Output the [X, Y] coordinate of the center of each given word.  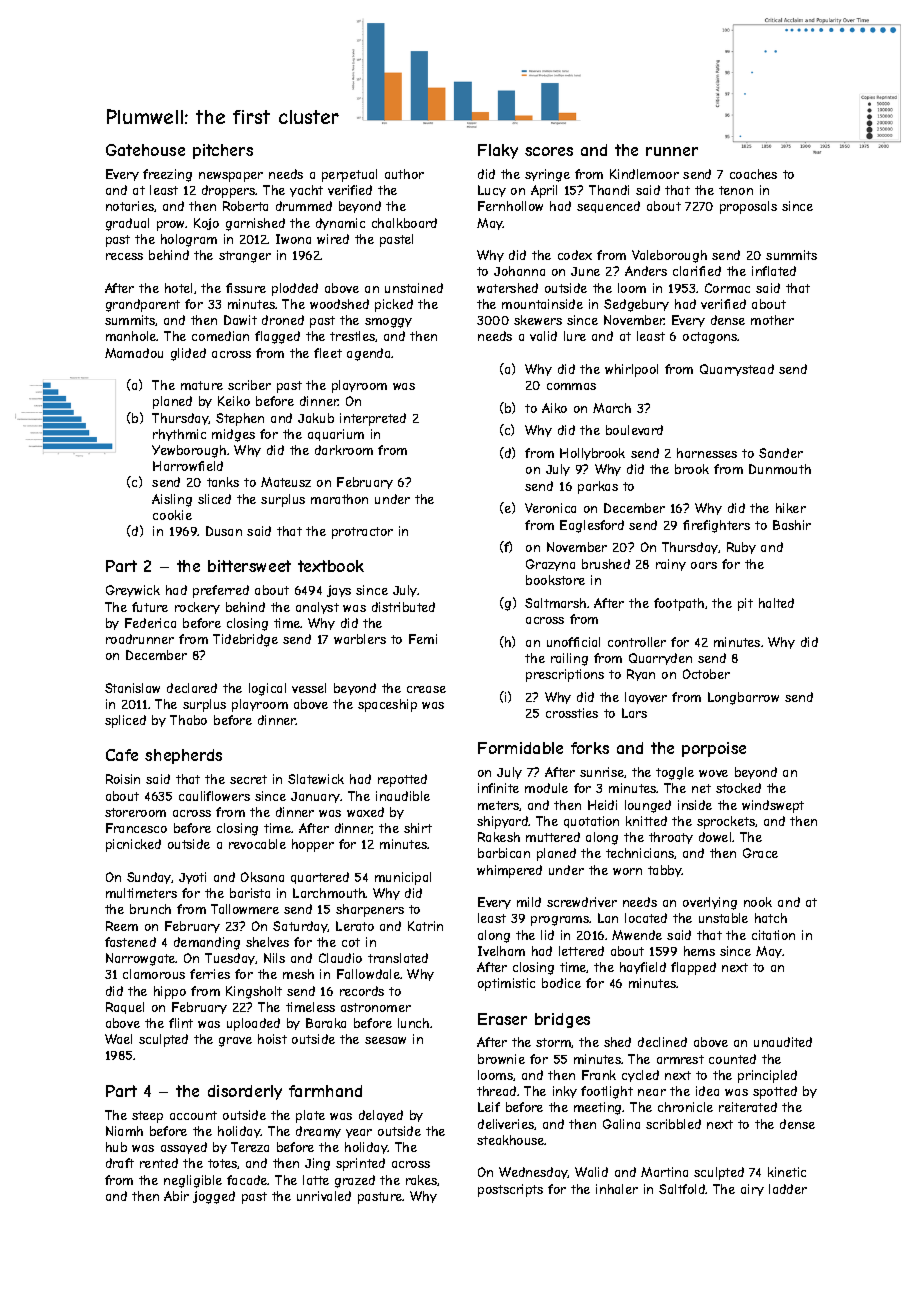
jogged [214, 1197]
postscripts [510, 1190]
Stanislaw [132, 688]
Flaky [498, 151]
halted [776, 603]
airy [752, 1190]
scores [549, 151]
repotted [402, 780]
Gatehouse [145, 150]
